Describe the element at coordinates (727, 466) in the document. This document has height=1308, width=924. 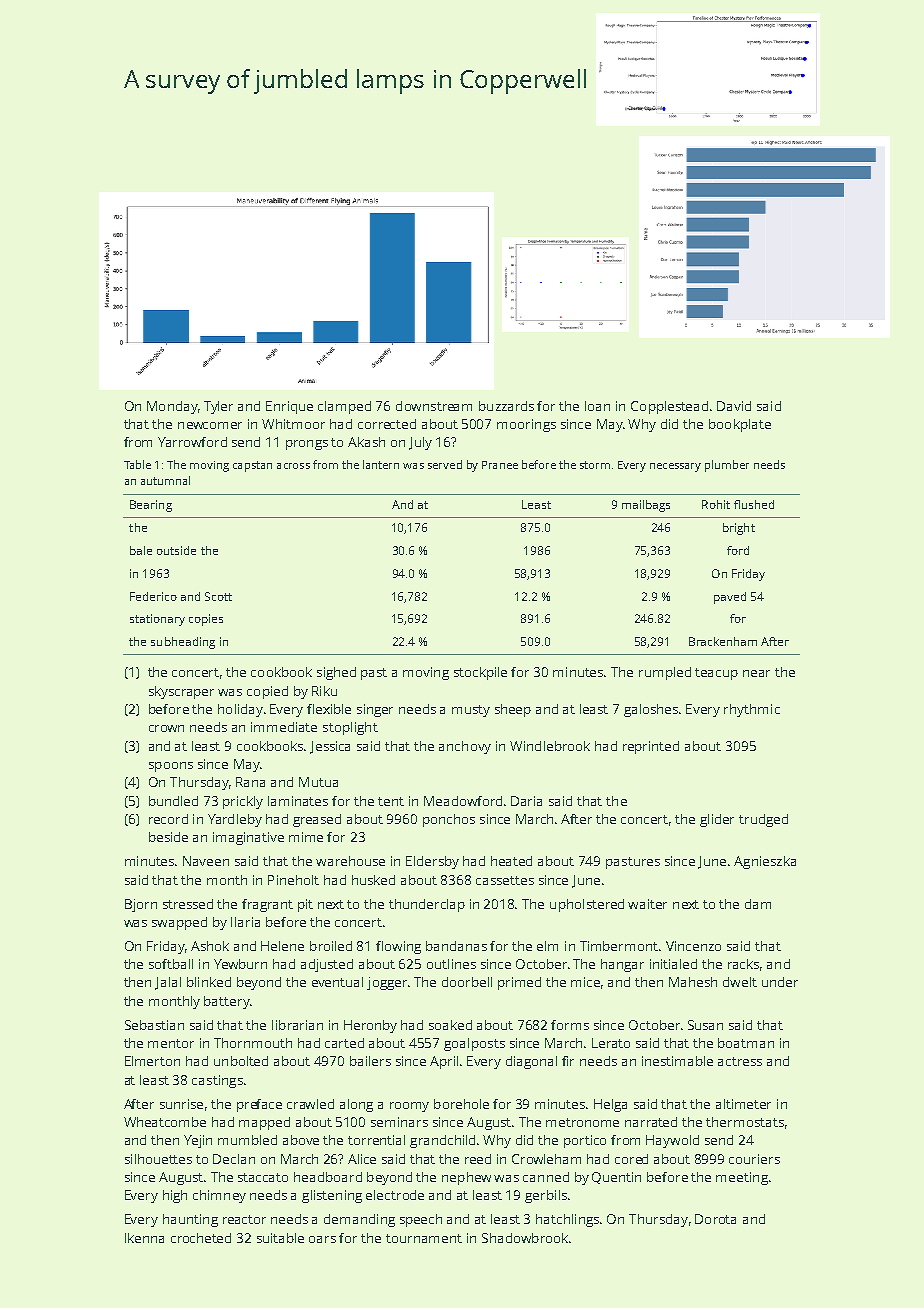
I see `plumber` at that location.
